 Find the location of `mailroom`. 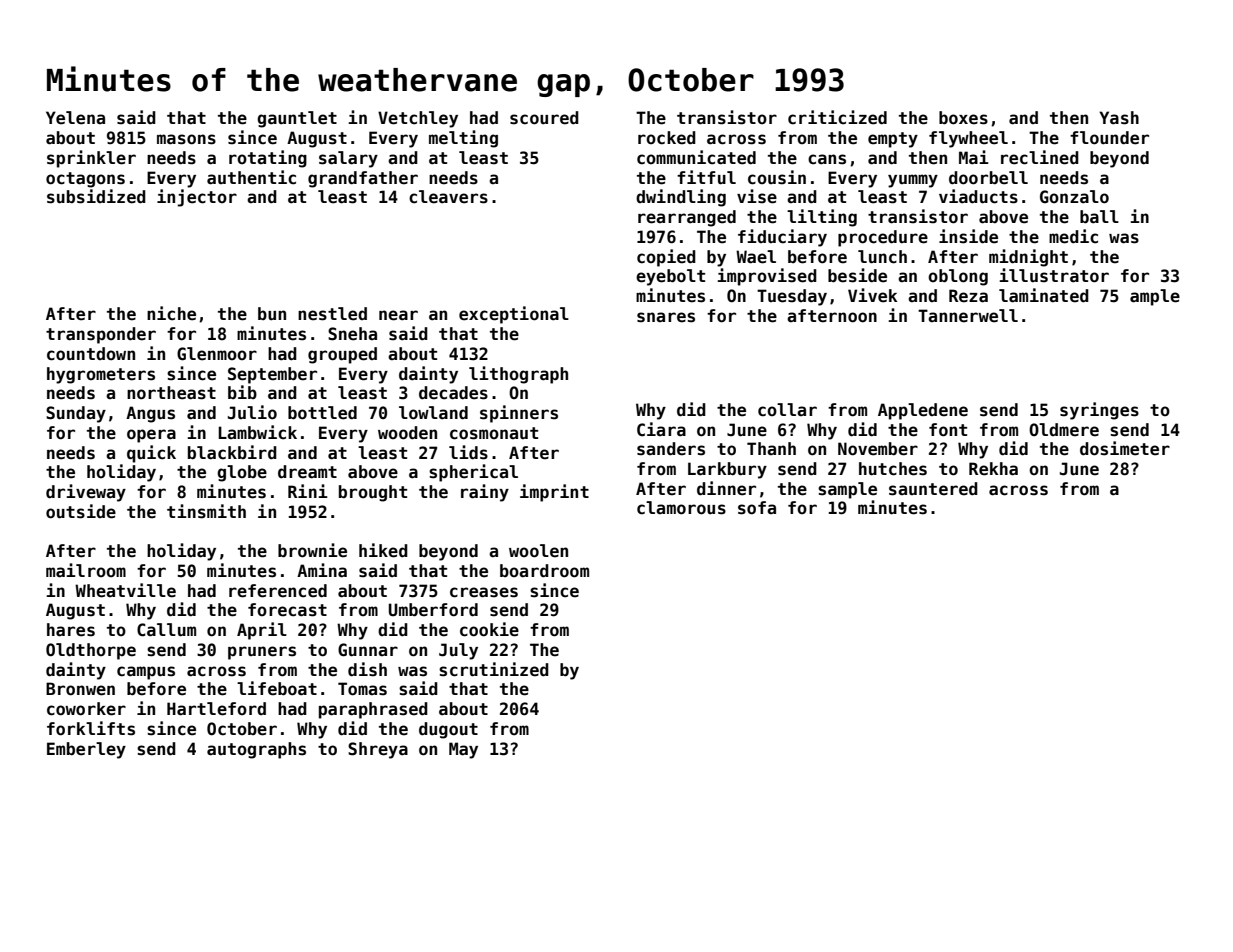

mailroom is located at coordinates (86, 570).
